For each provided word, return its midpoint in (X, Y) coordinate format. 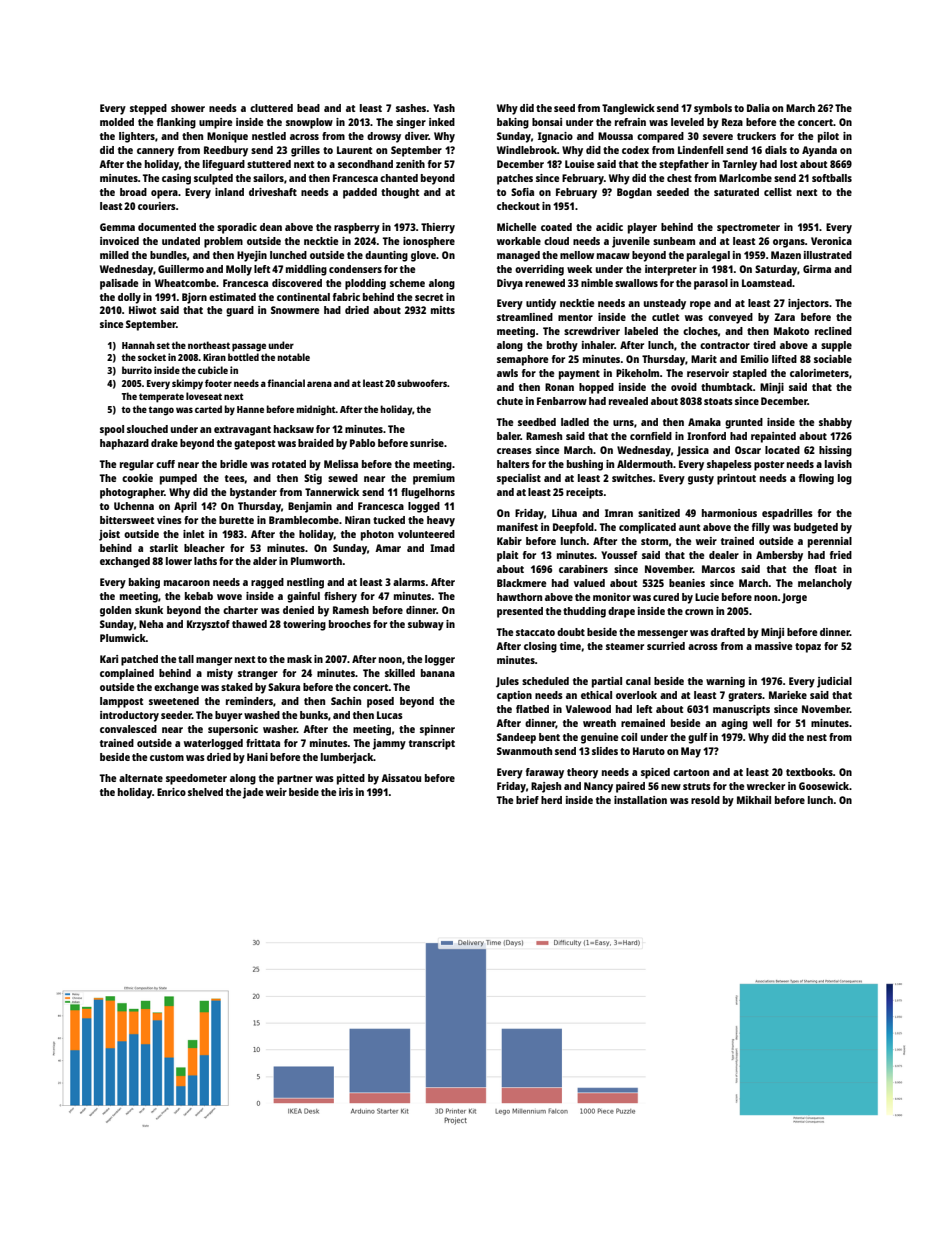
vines (169, 520)
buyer (228, 716)
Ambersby (779, 556)
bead (308, 108)
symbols (713, 109)
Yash (444, 108)
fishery (340, 597)
